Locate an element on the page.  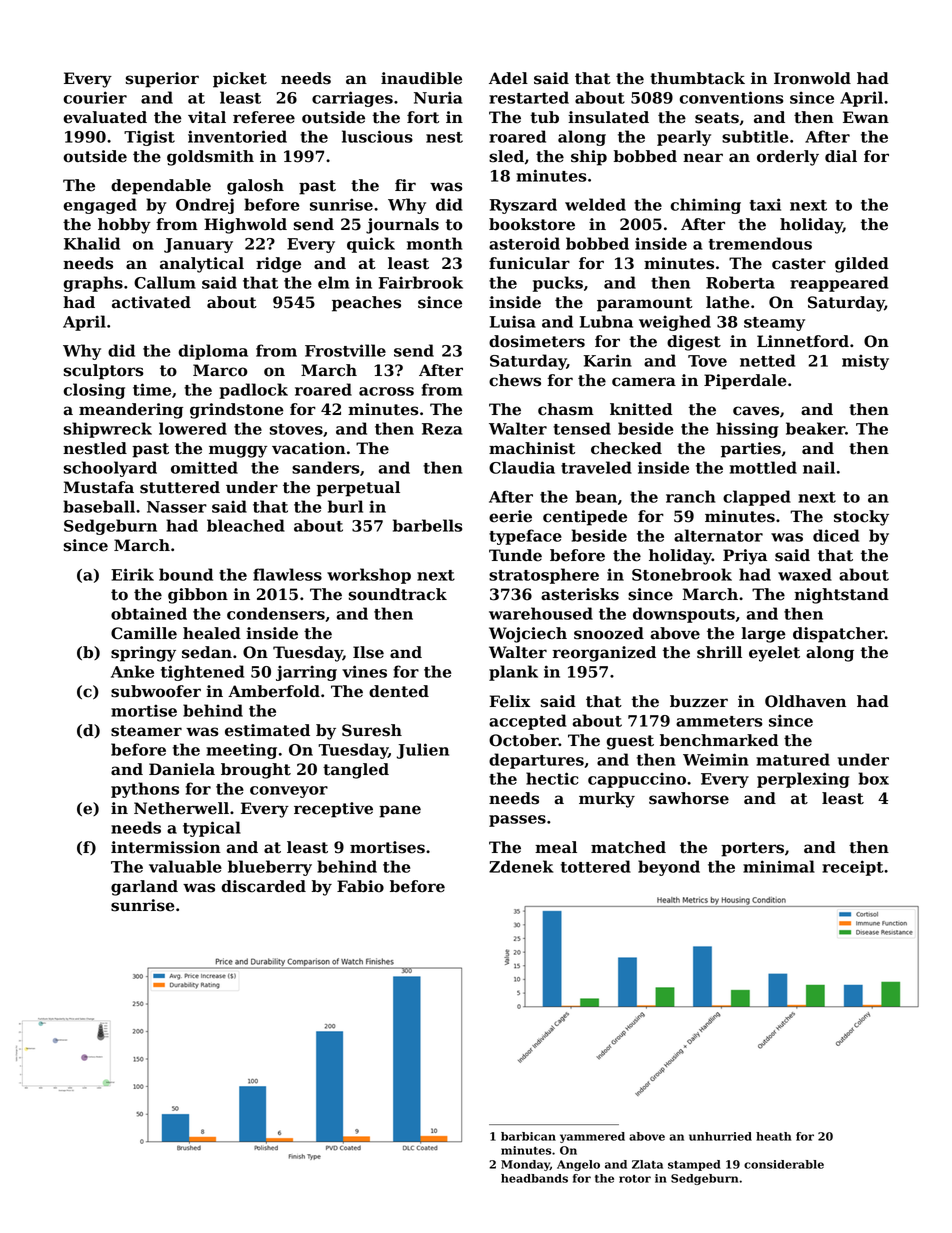
garland is located at coordinates (144, 888).
